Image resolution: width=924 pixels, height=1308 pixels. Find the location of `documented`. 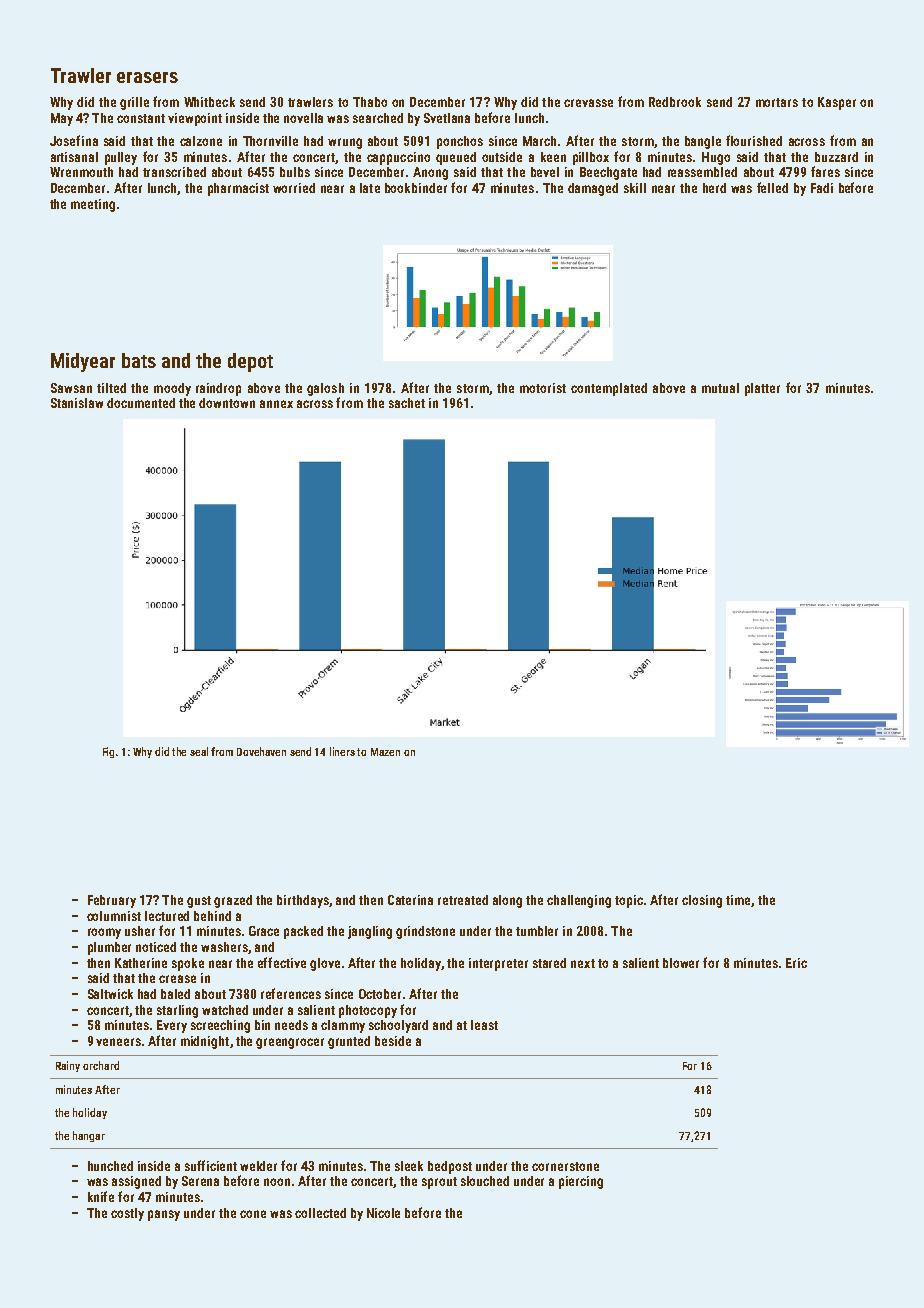

documented is located at coordinates (141, 403).
